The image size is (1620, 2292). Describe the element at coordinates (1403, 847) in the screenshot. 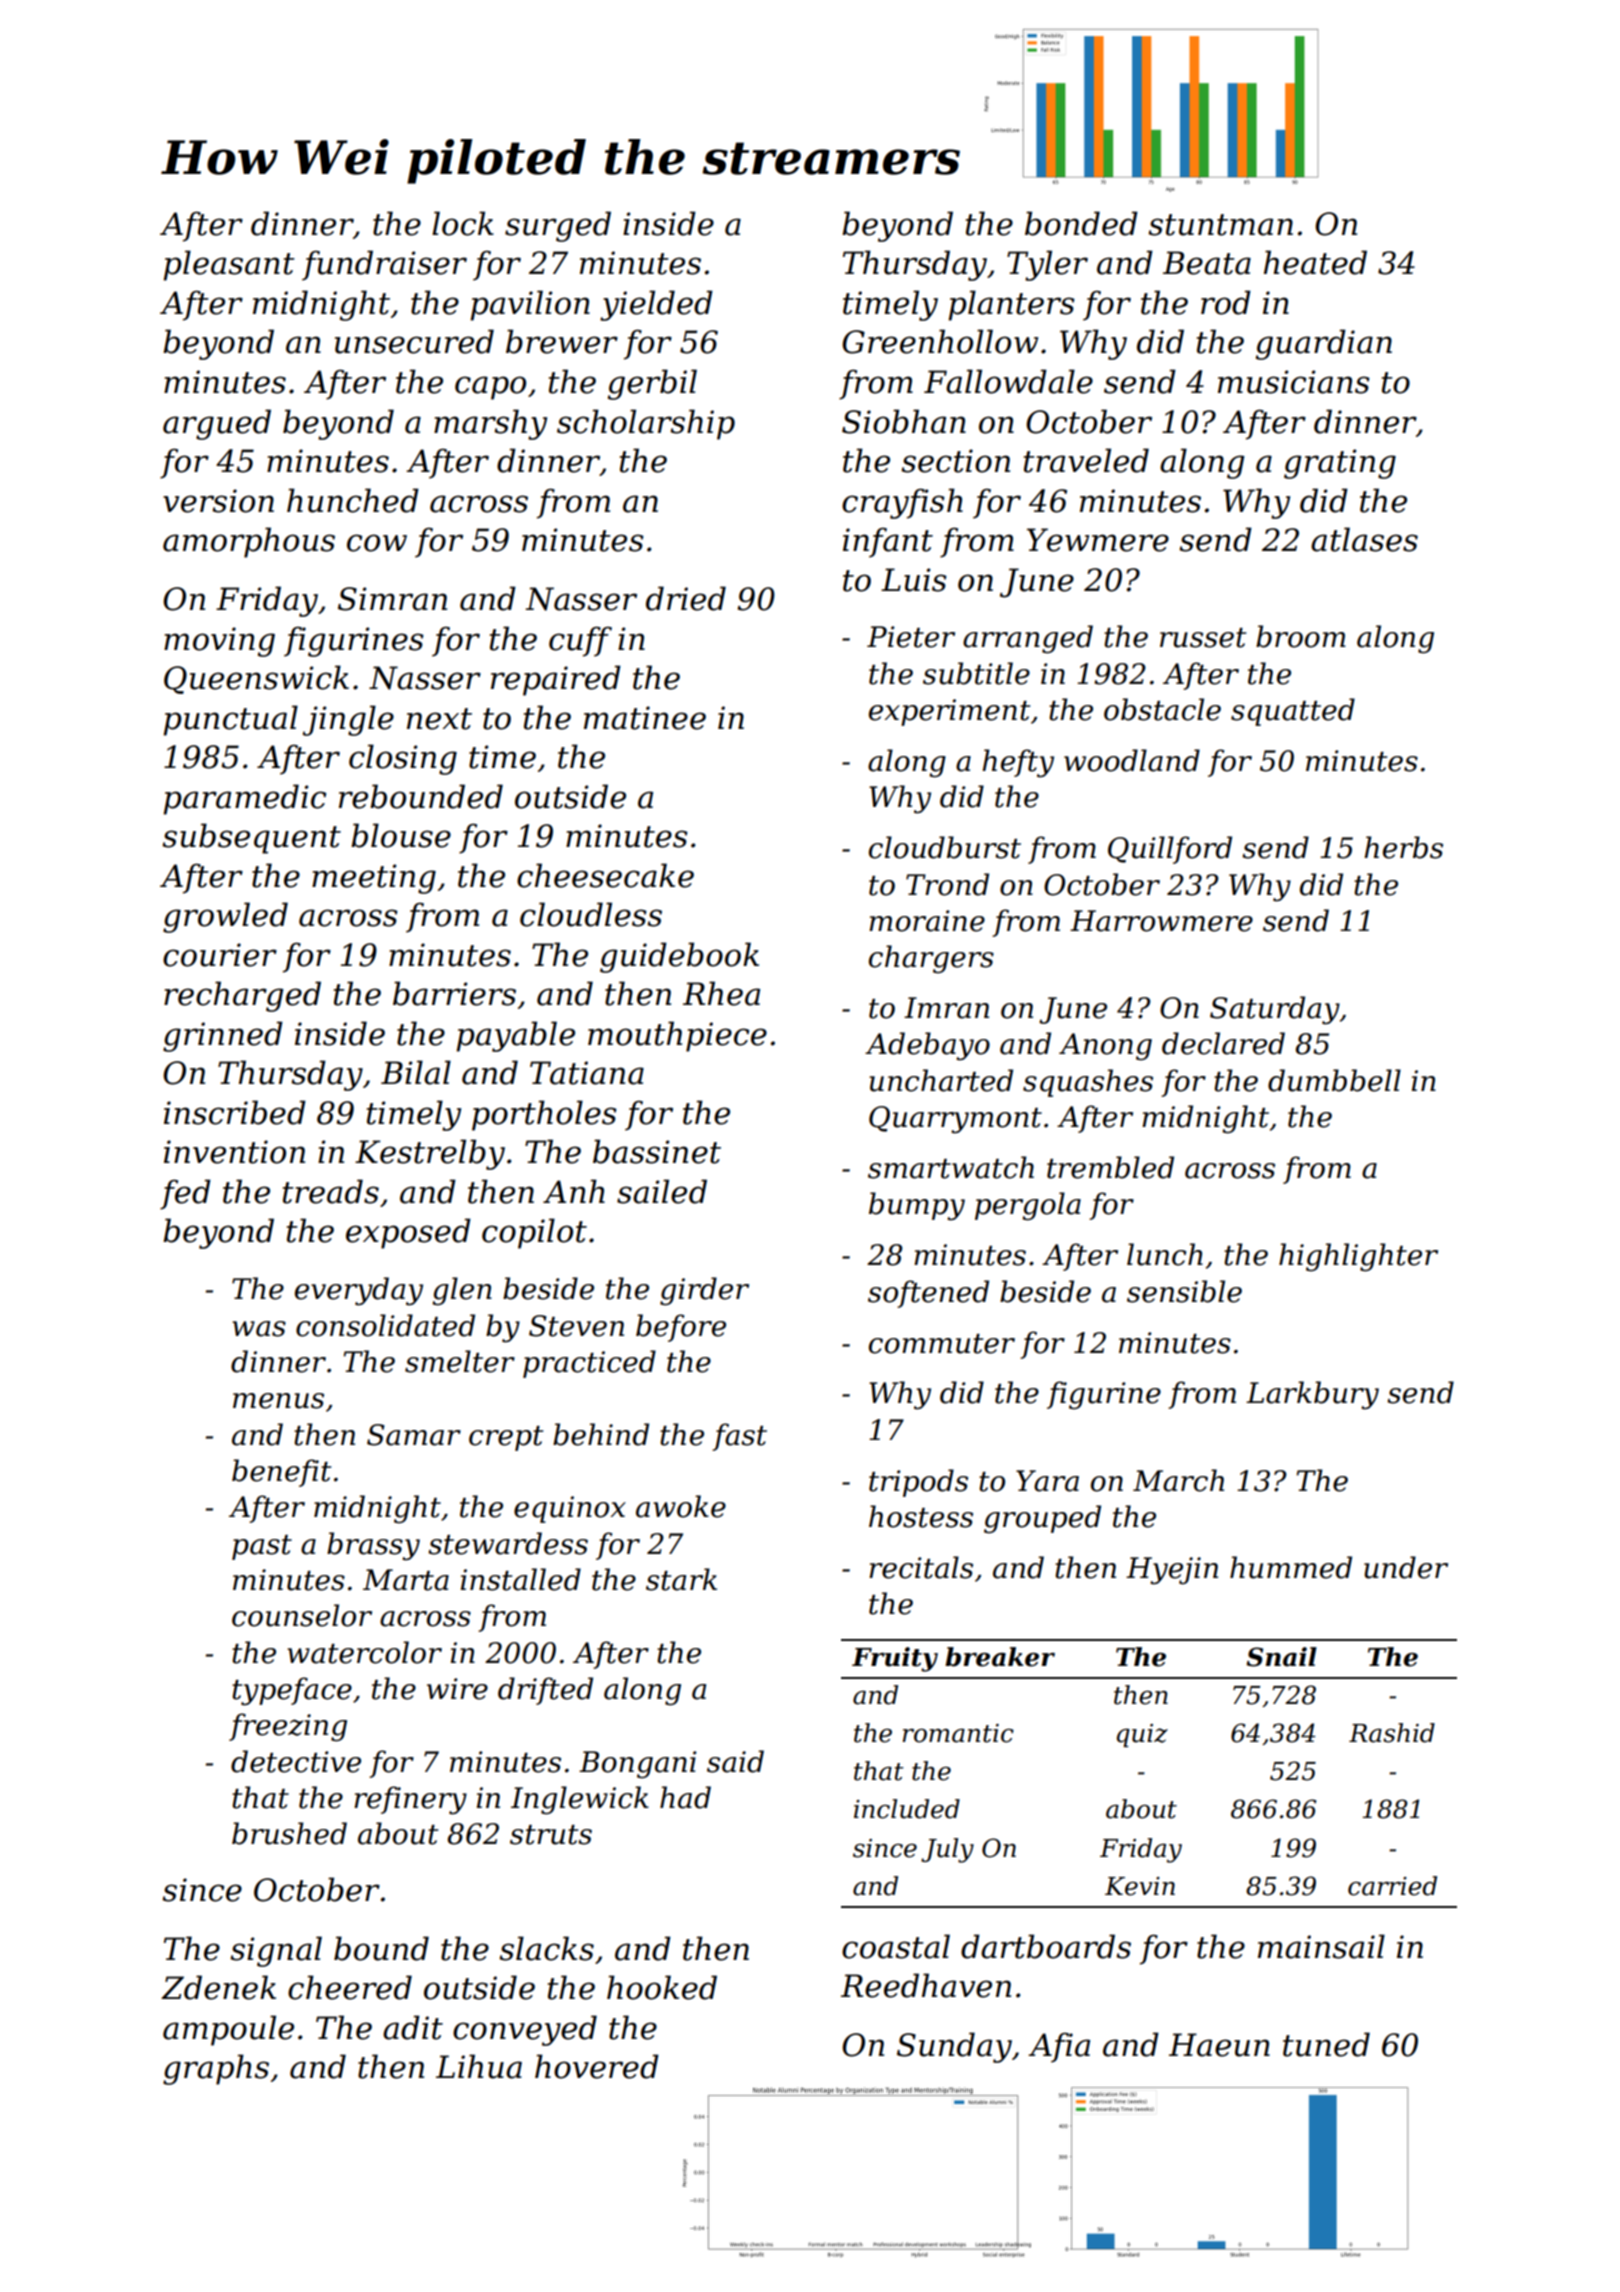

I see `herbs` at that location.
